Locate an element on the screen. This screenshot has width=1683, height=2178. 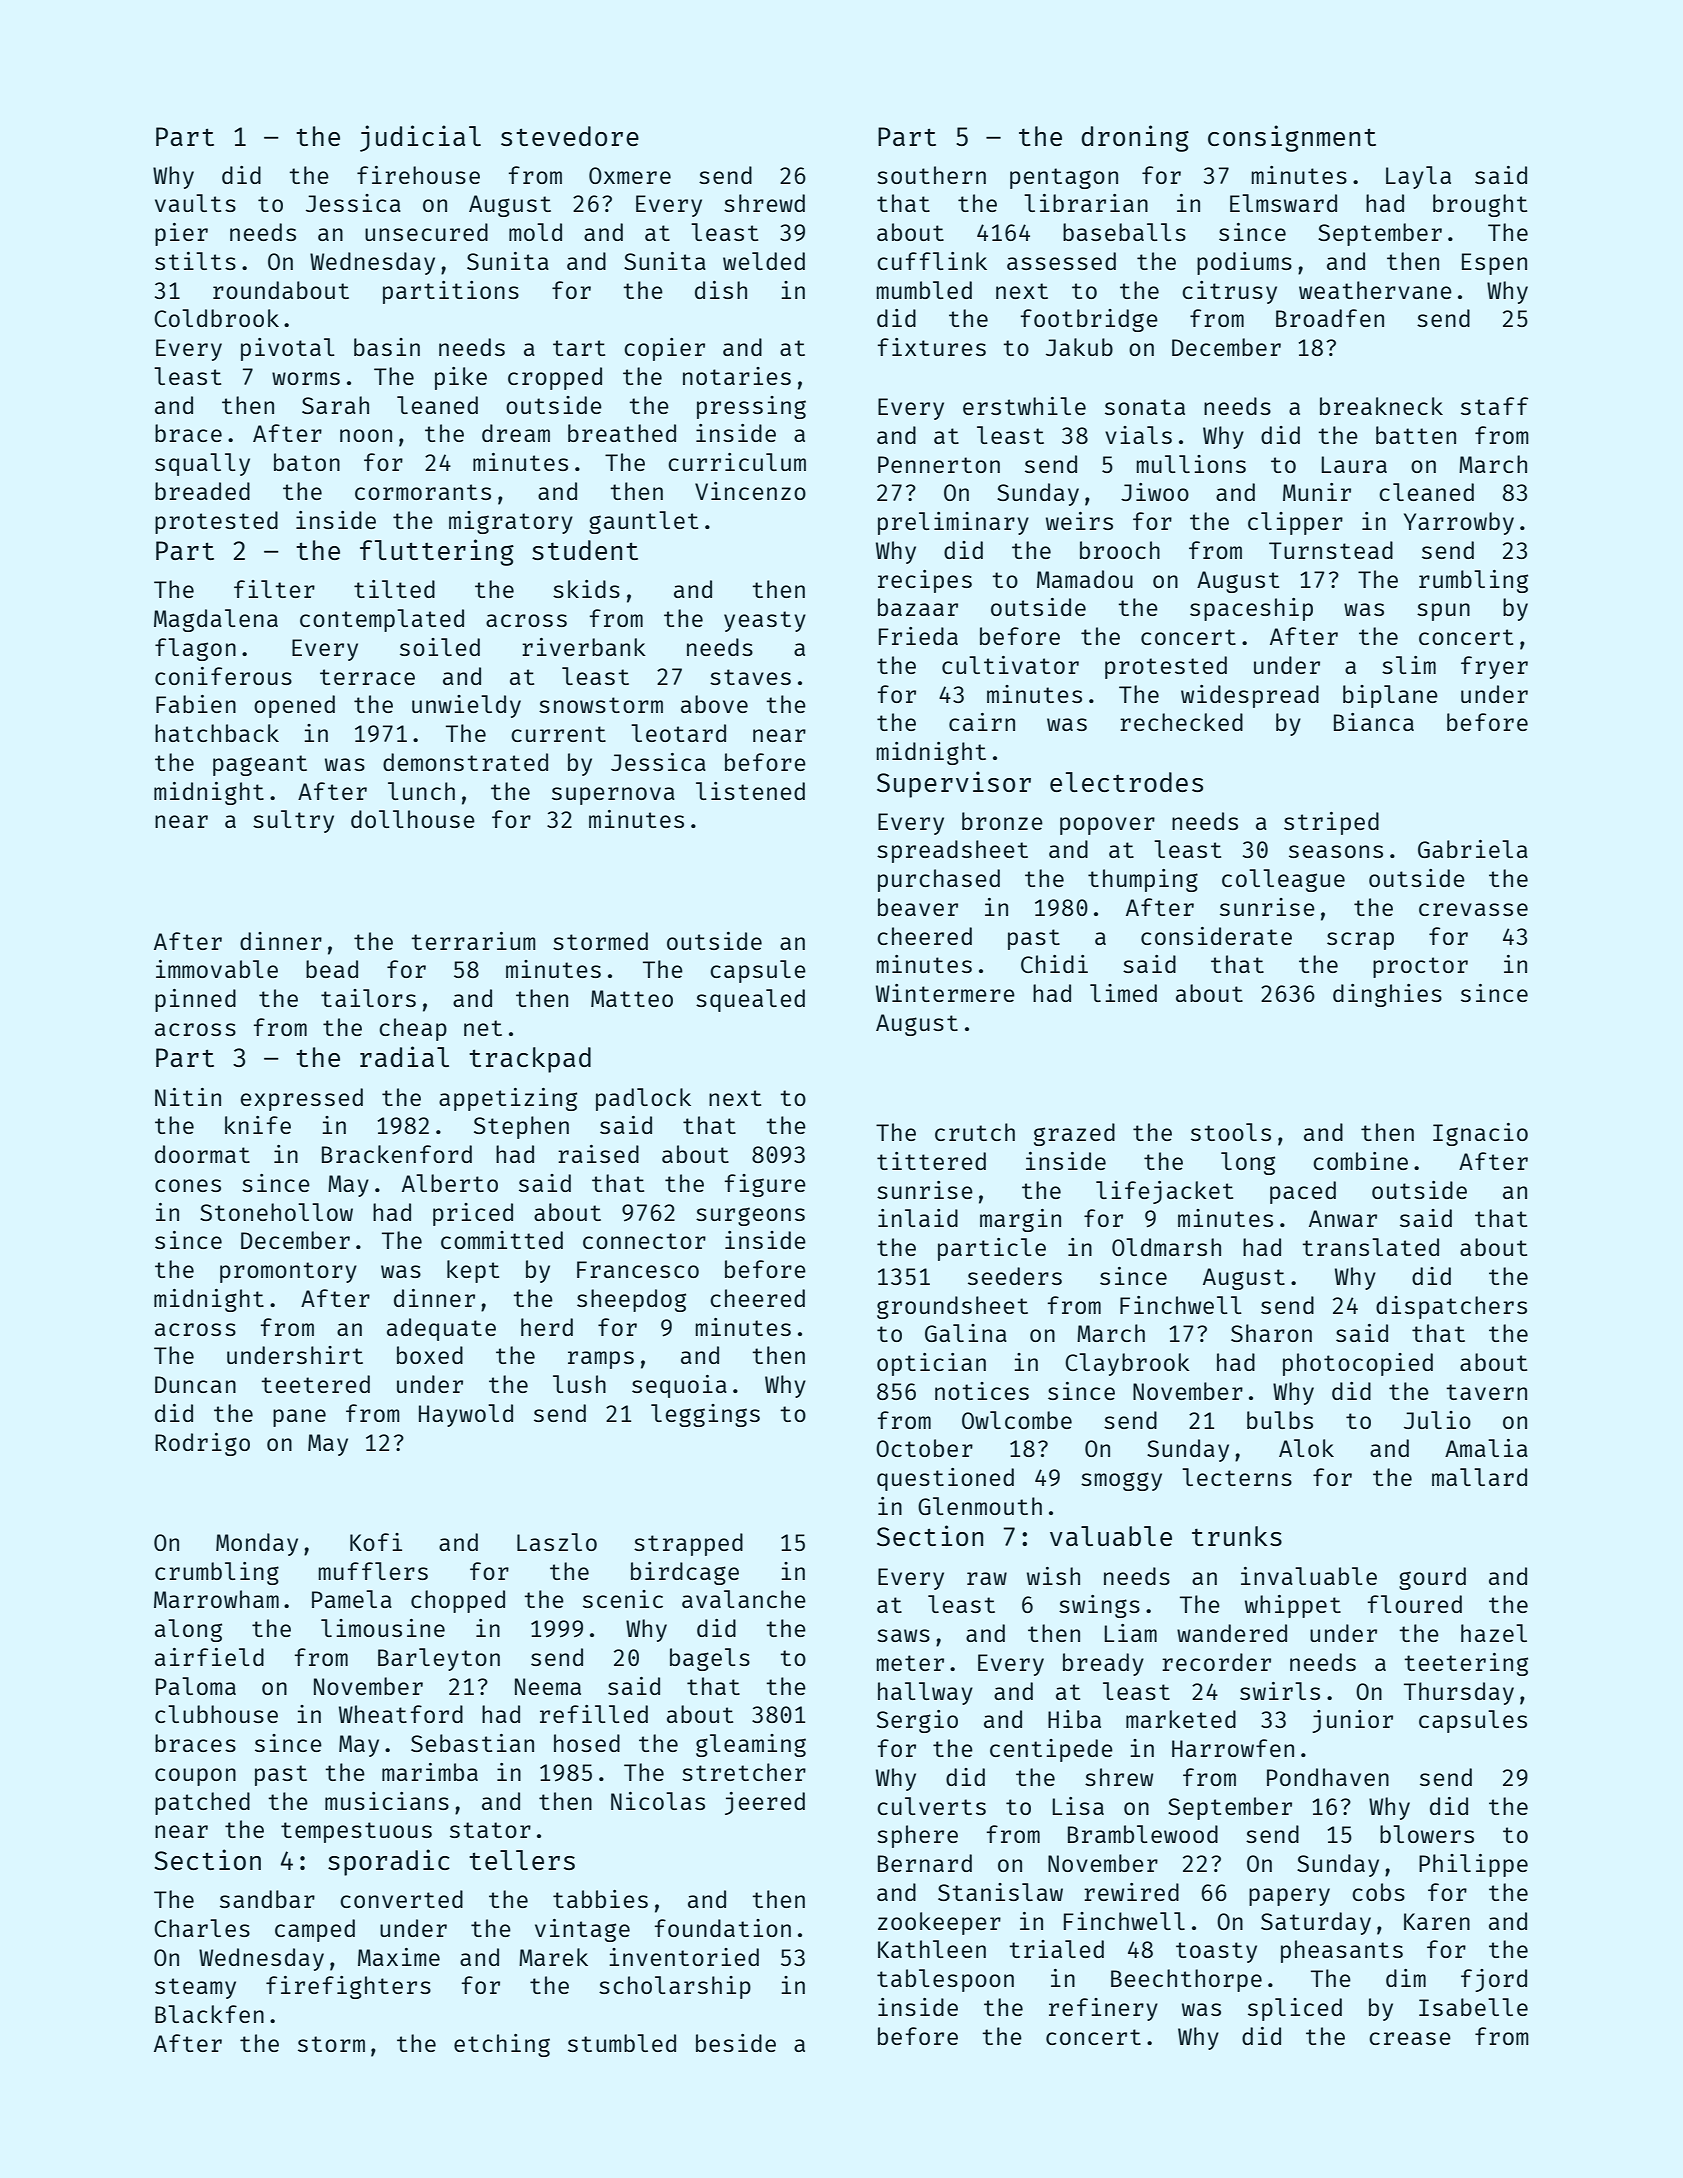
stumbled is located at coordinates (622, 2043).
